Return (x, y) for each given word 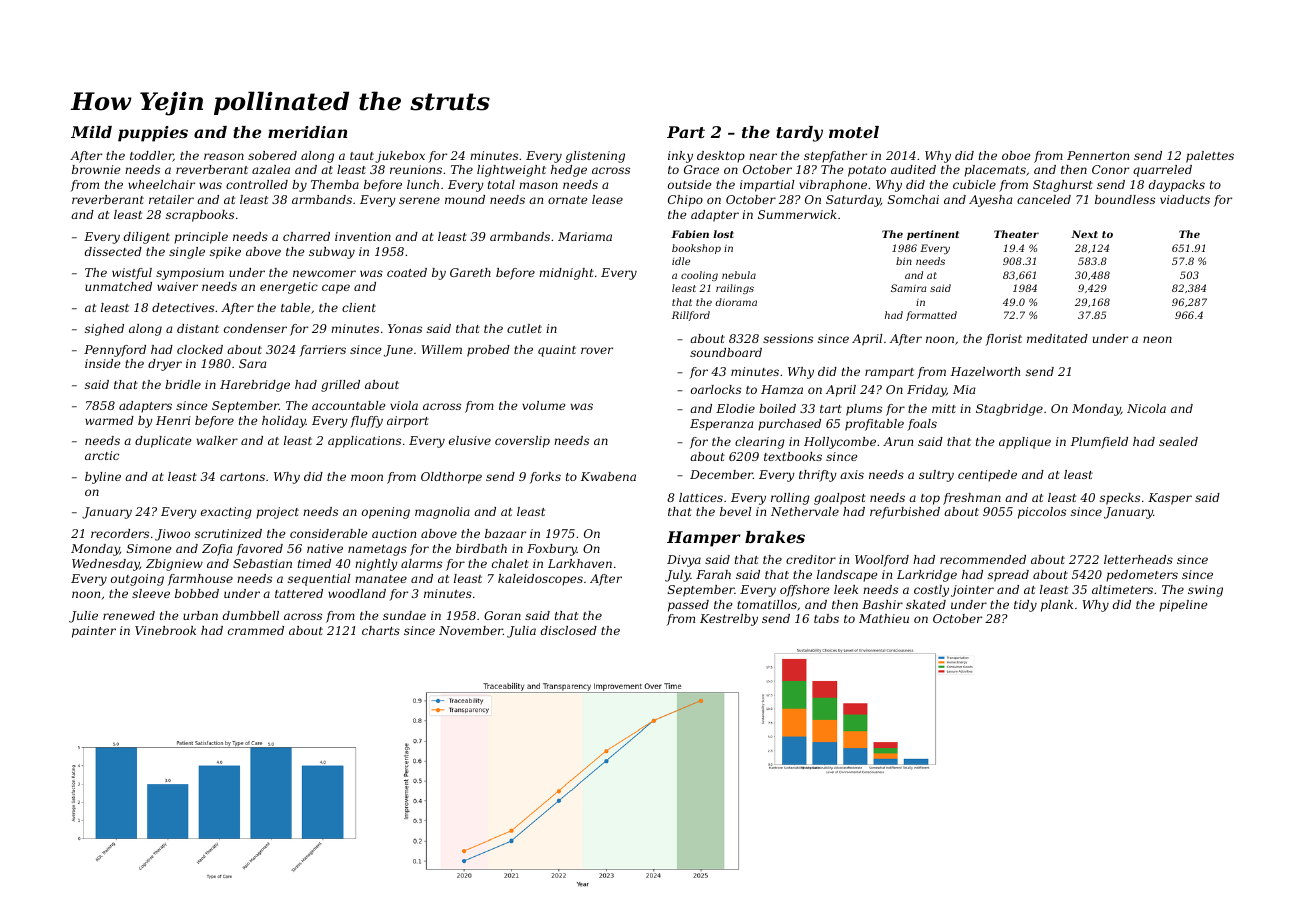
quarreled (1162, 171)
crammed (256, 630)
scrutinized (228, 533)
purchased (789, 425)
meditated (1057, 338)
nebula (739, 275)
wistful (132, 274)
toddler (151, 156)
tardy (799, 134)
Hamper (703, 539)
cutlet (524, 328)
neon (1157, 339)
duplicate (163, 442)
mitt (944, 408)
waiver (177, 286)
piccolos (1042, 513)
